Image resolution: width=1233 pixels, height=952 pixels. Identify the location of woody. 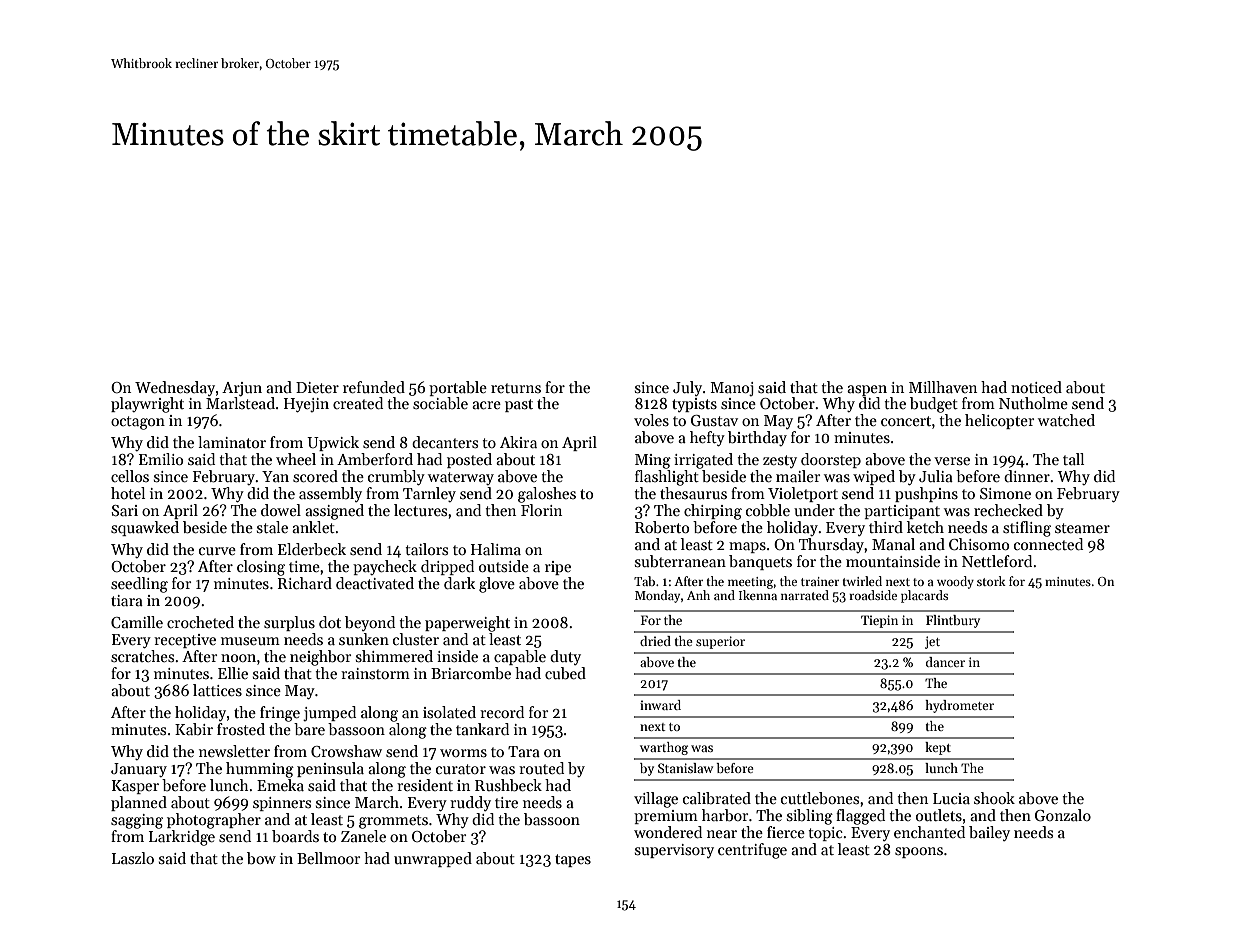
(955, 582).
